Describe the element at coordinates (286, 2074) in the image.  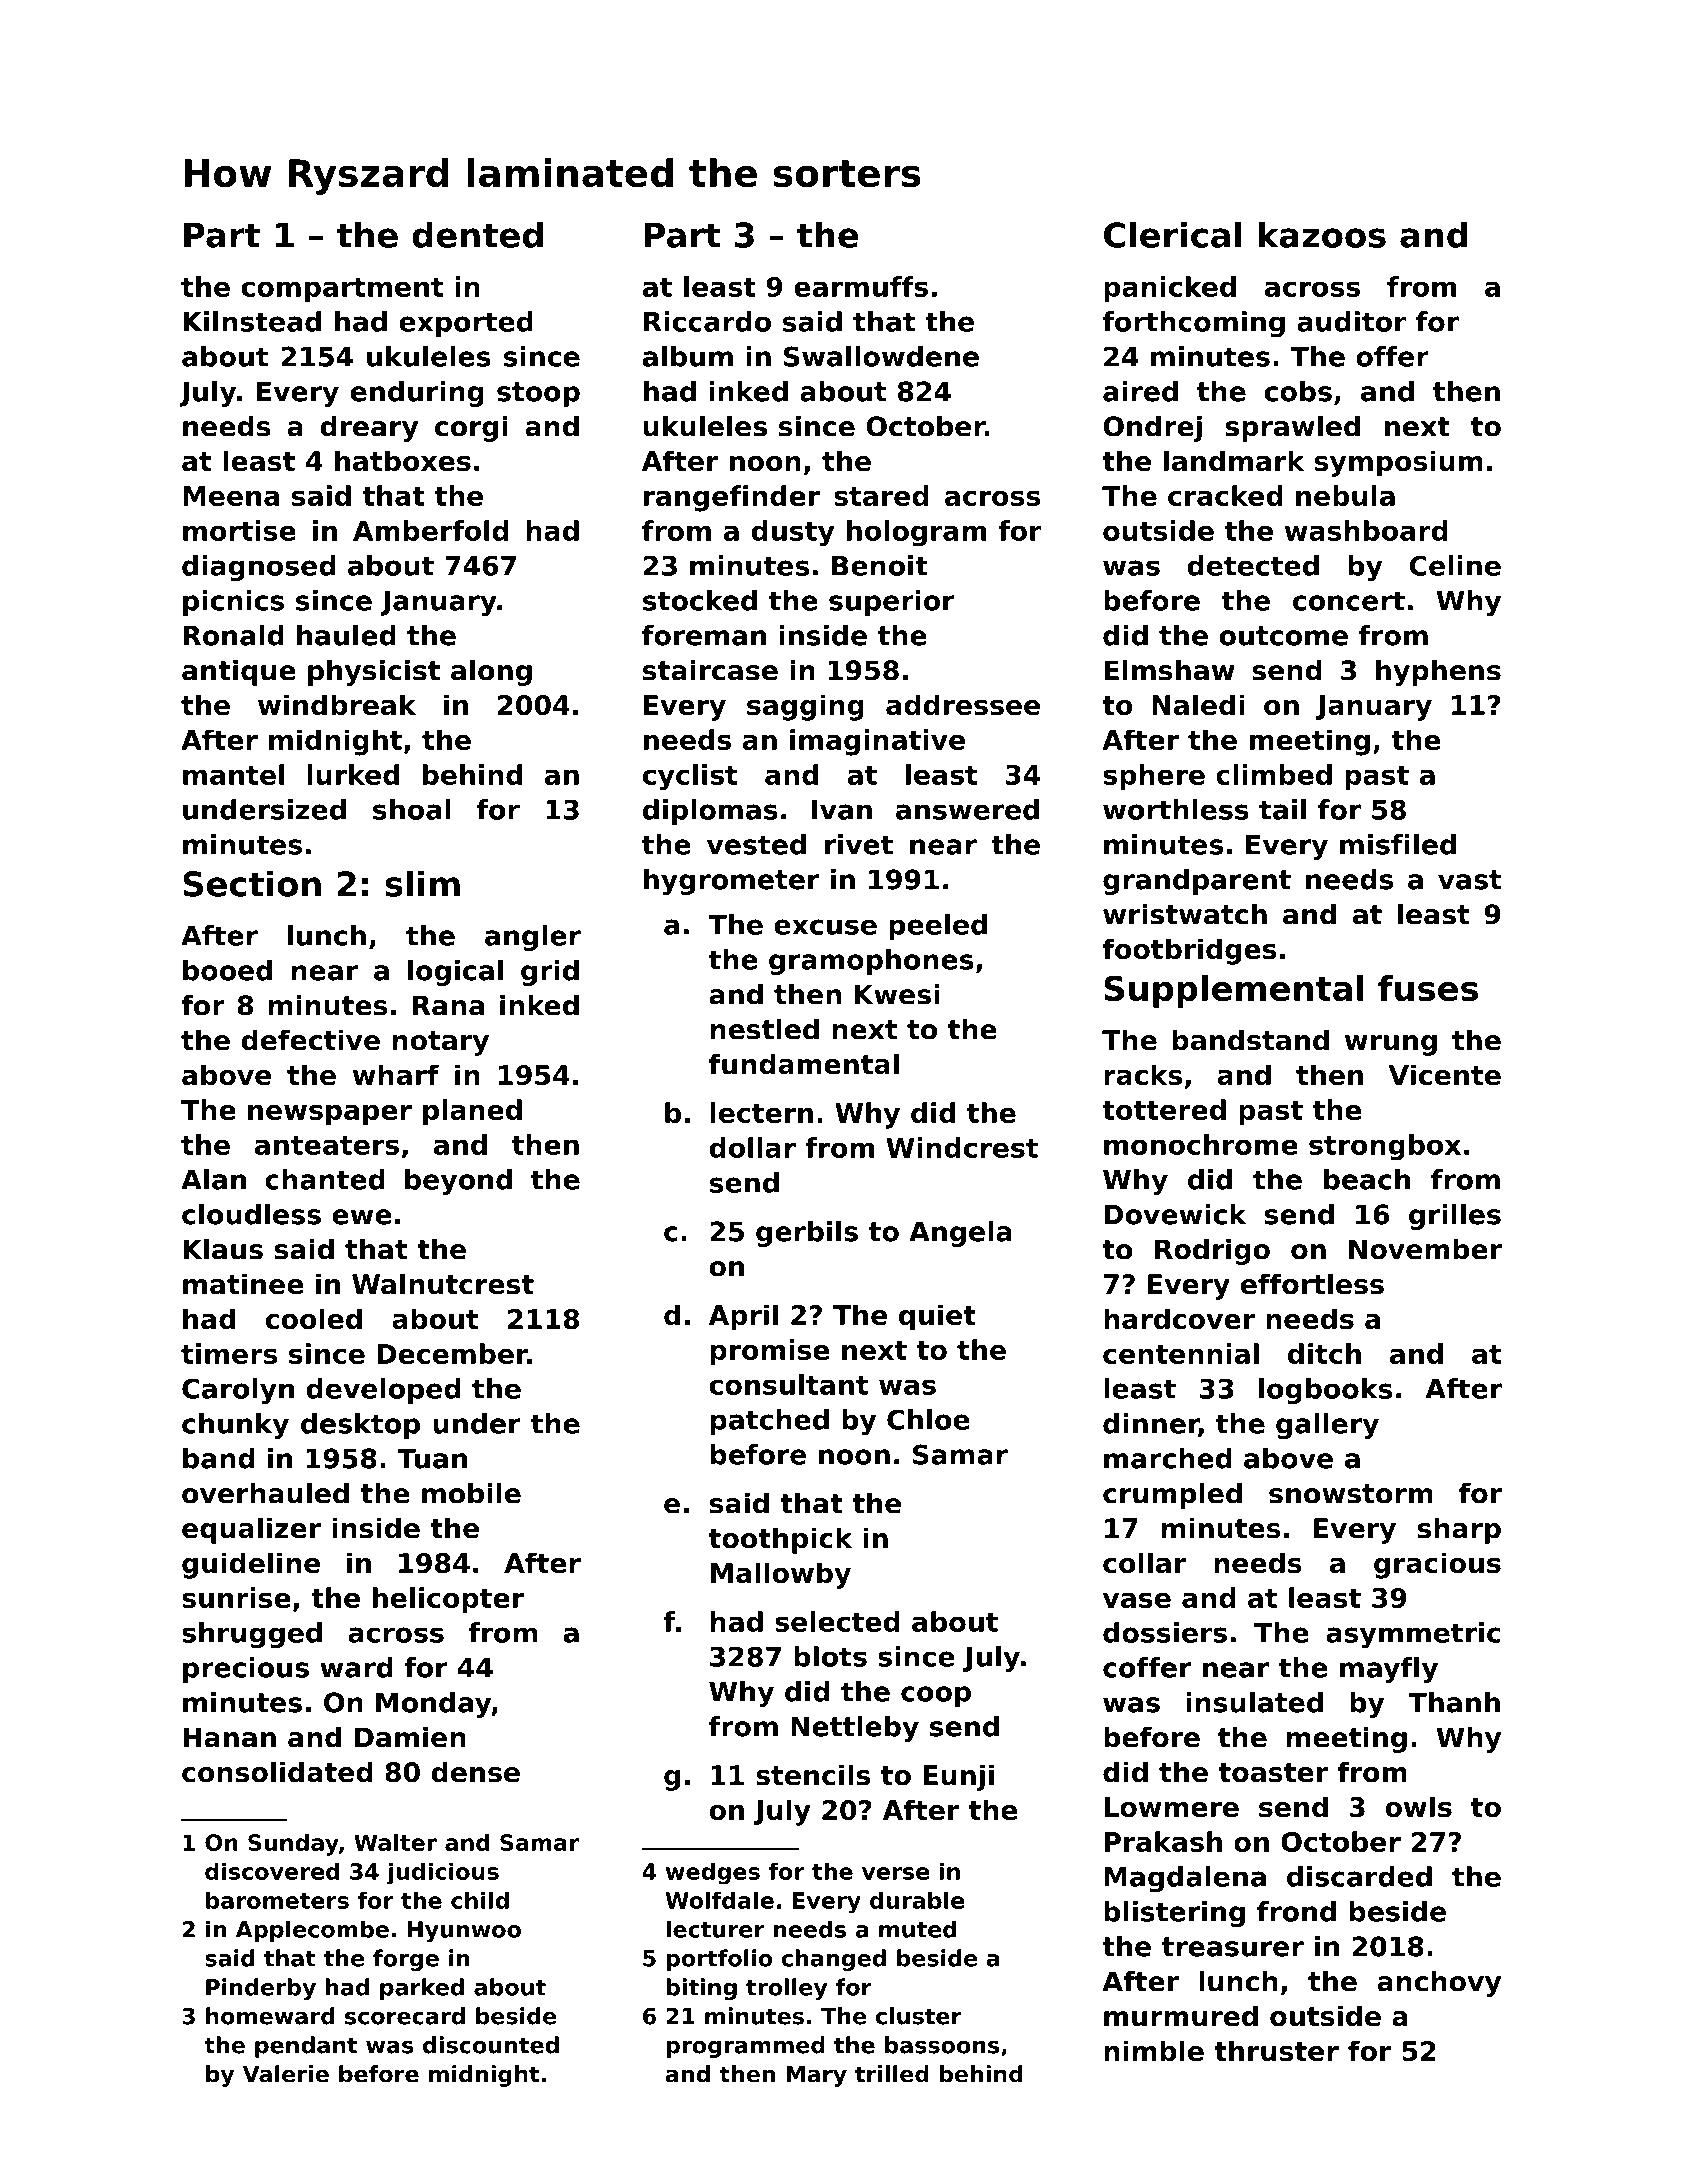
I see `Valerie` at that location.
